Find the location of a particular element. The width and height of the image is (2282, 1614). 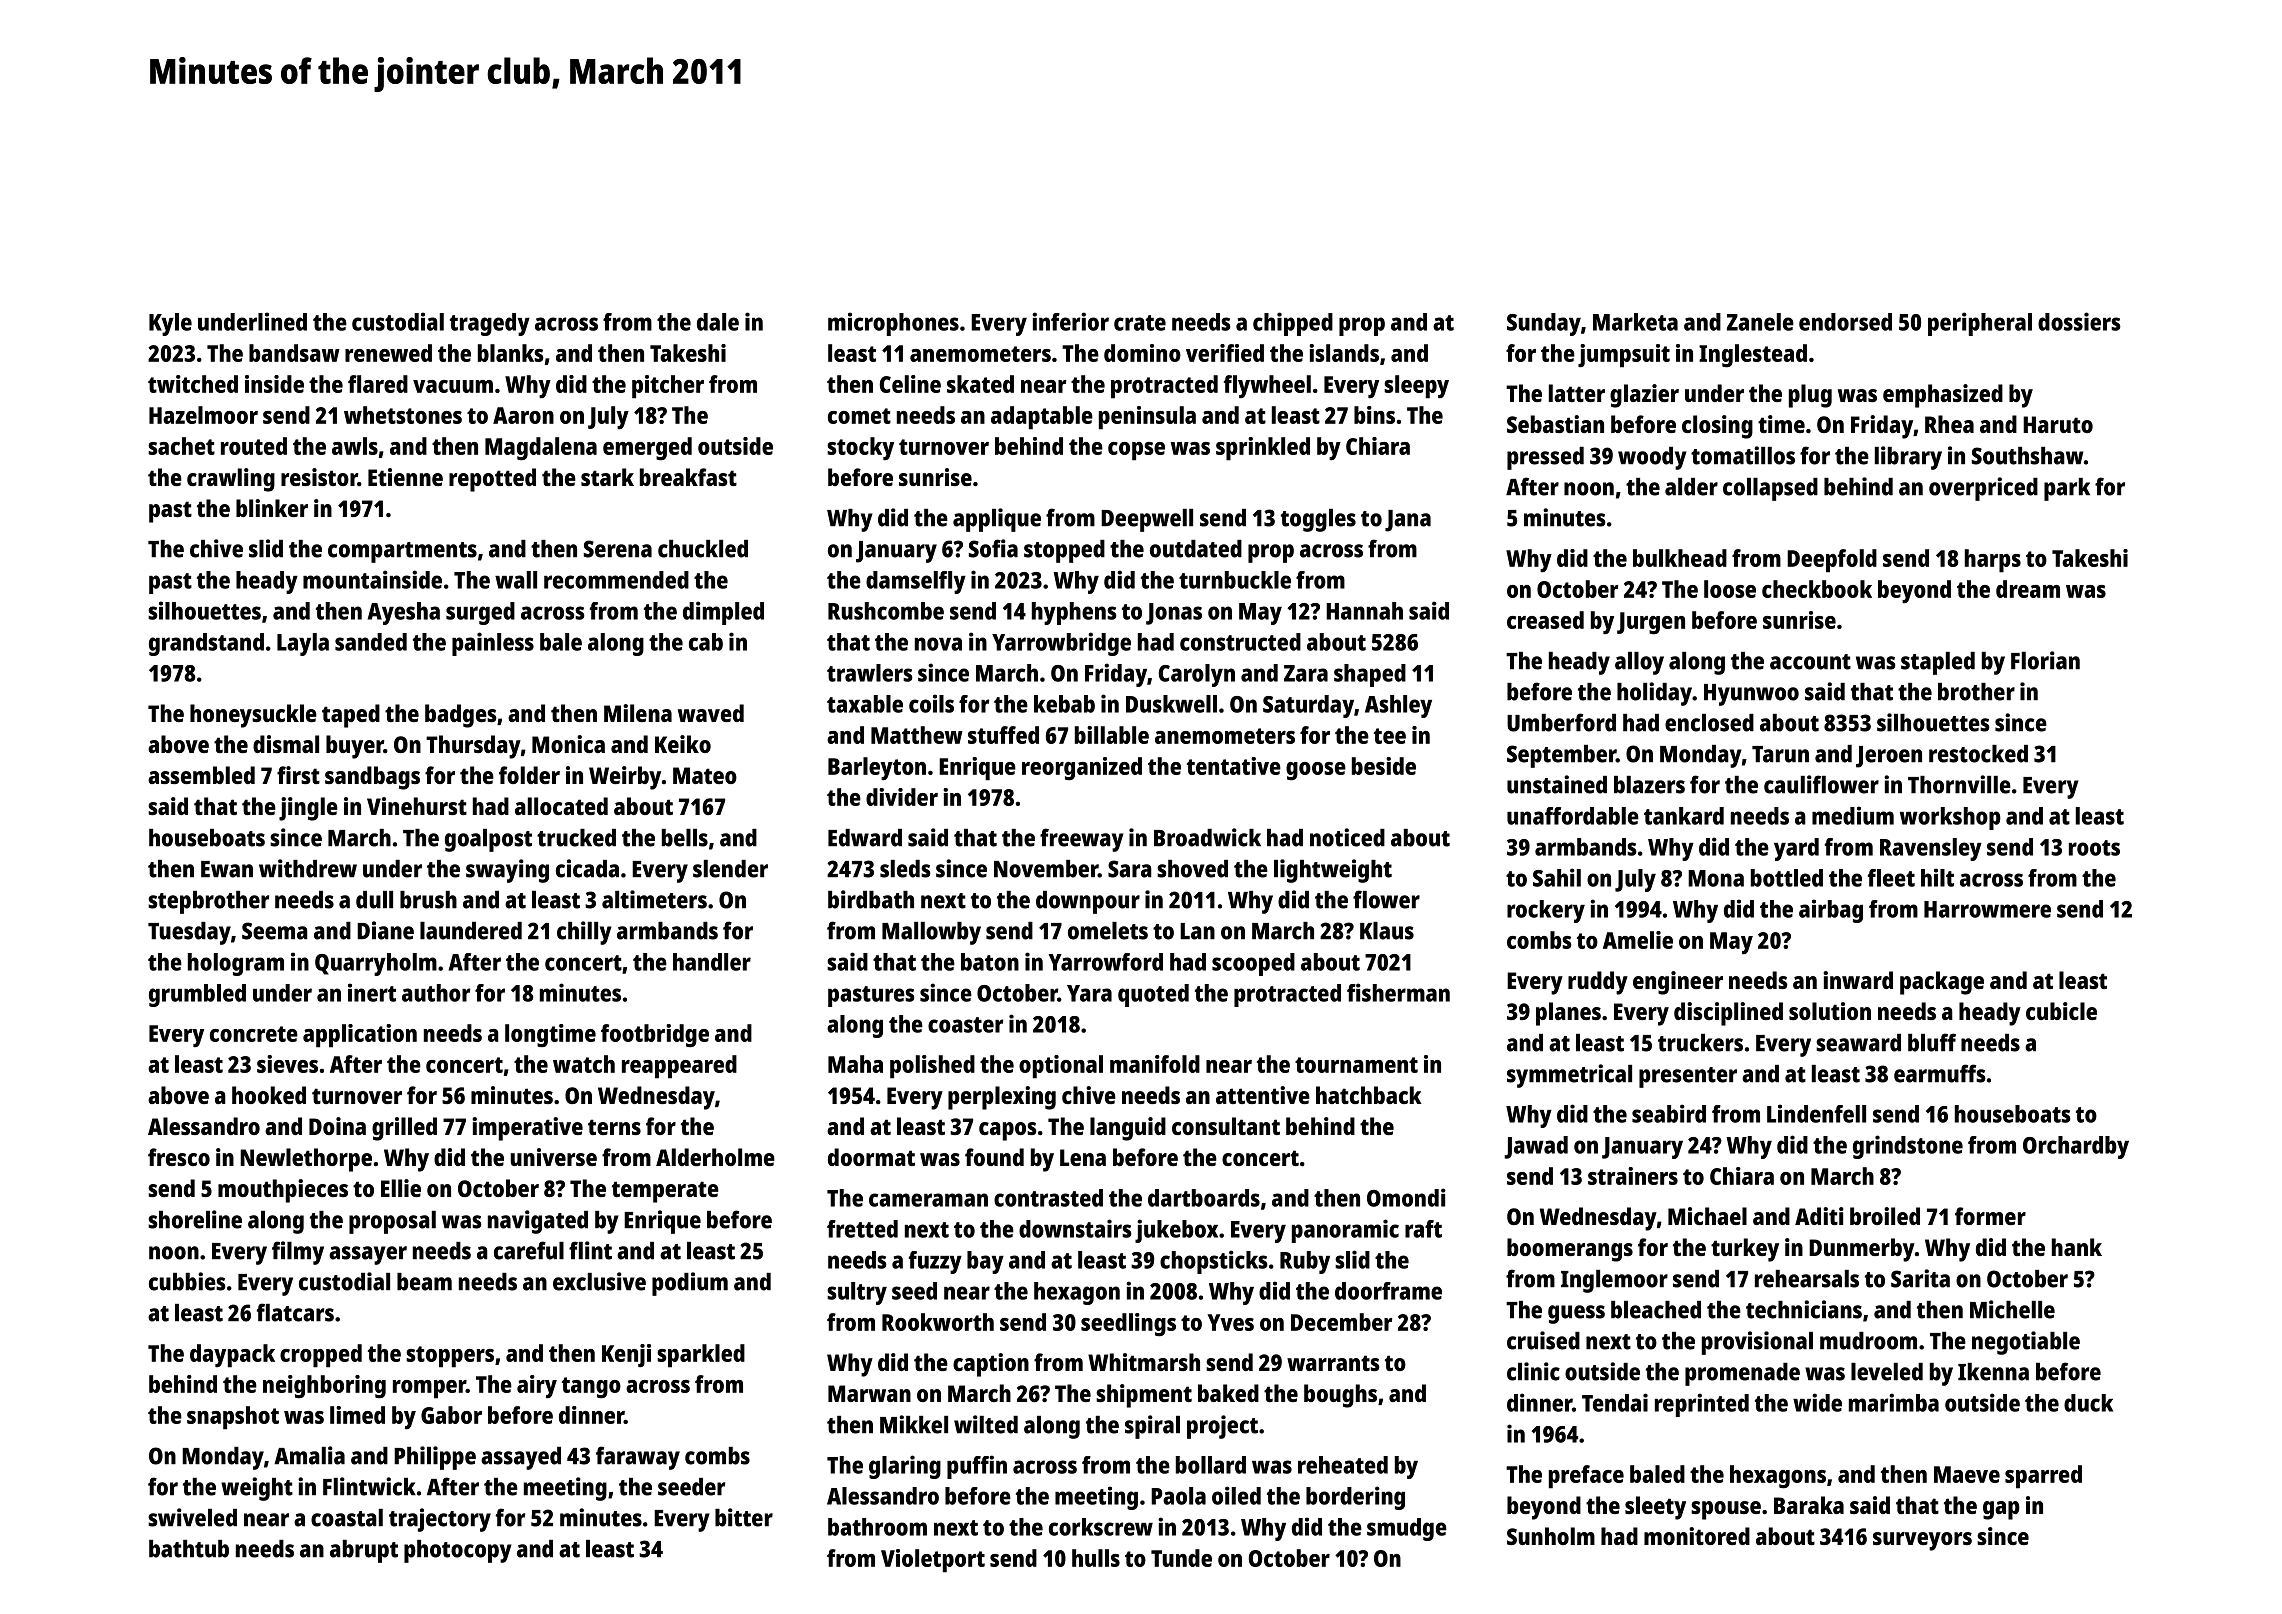

copse is located at coordinates (1136, 451).
